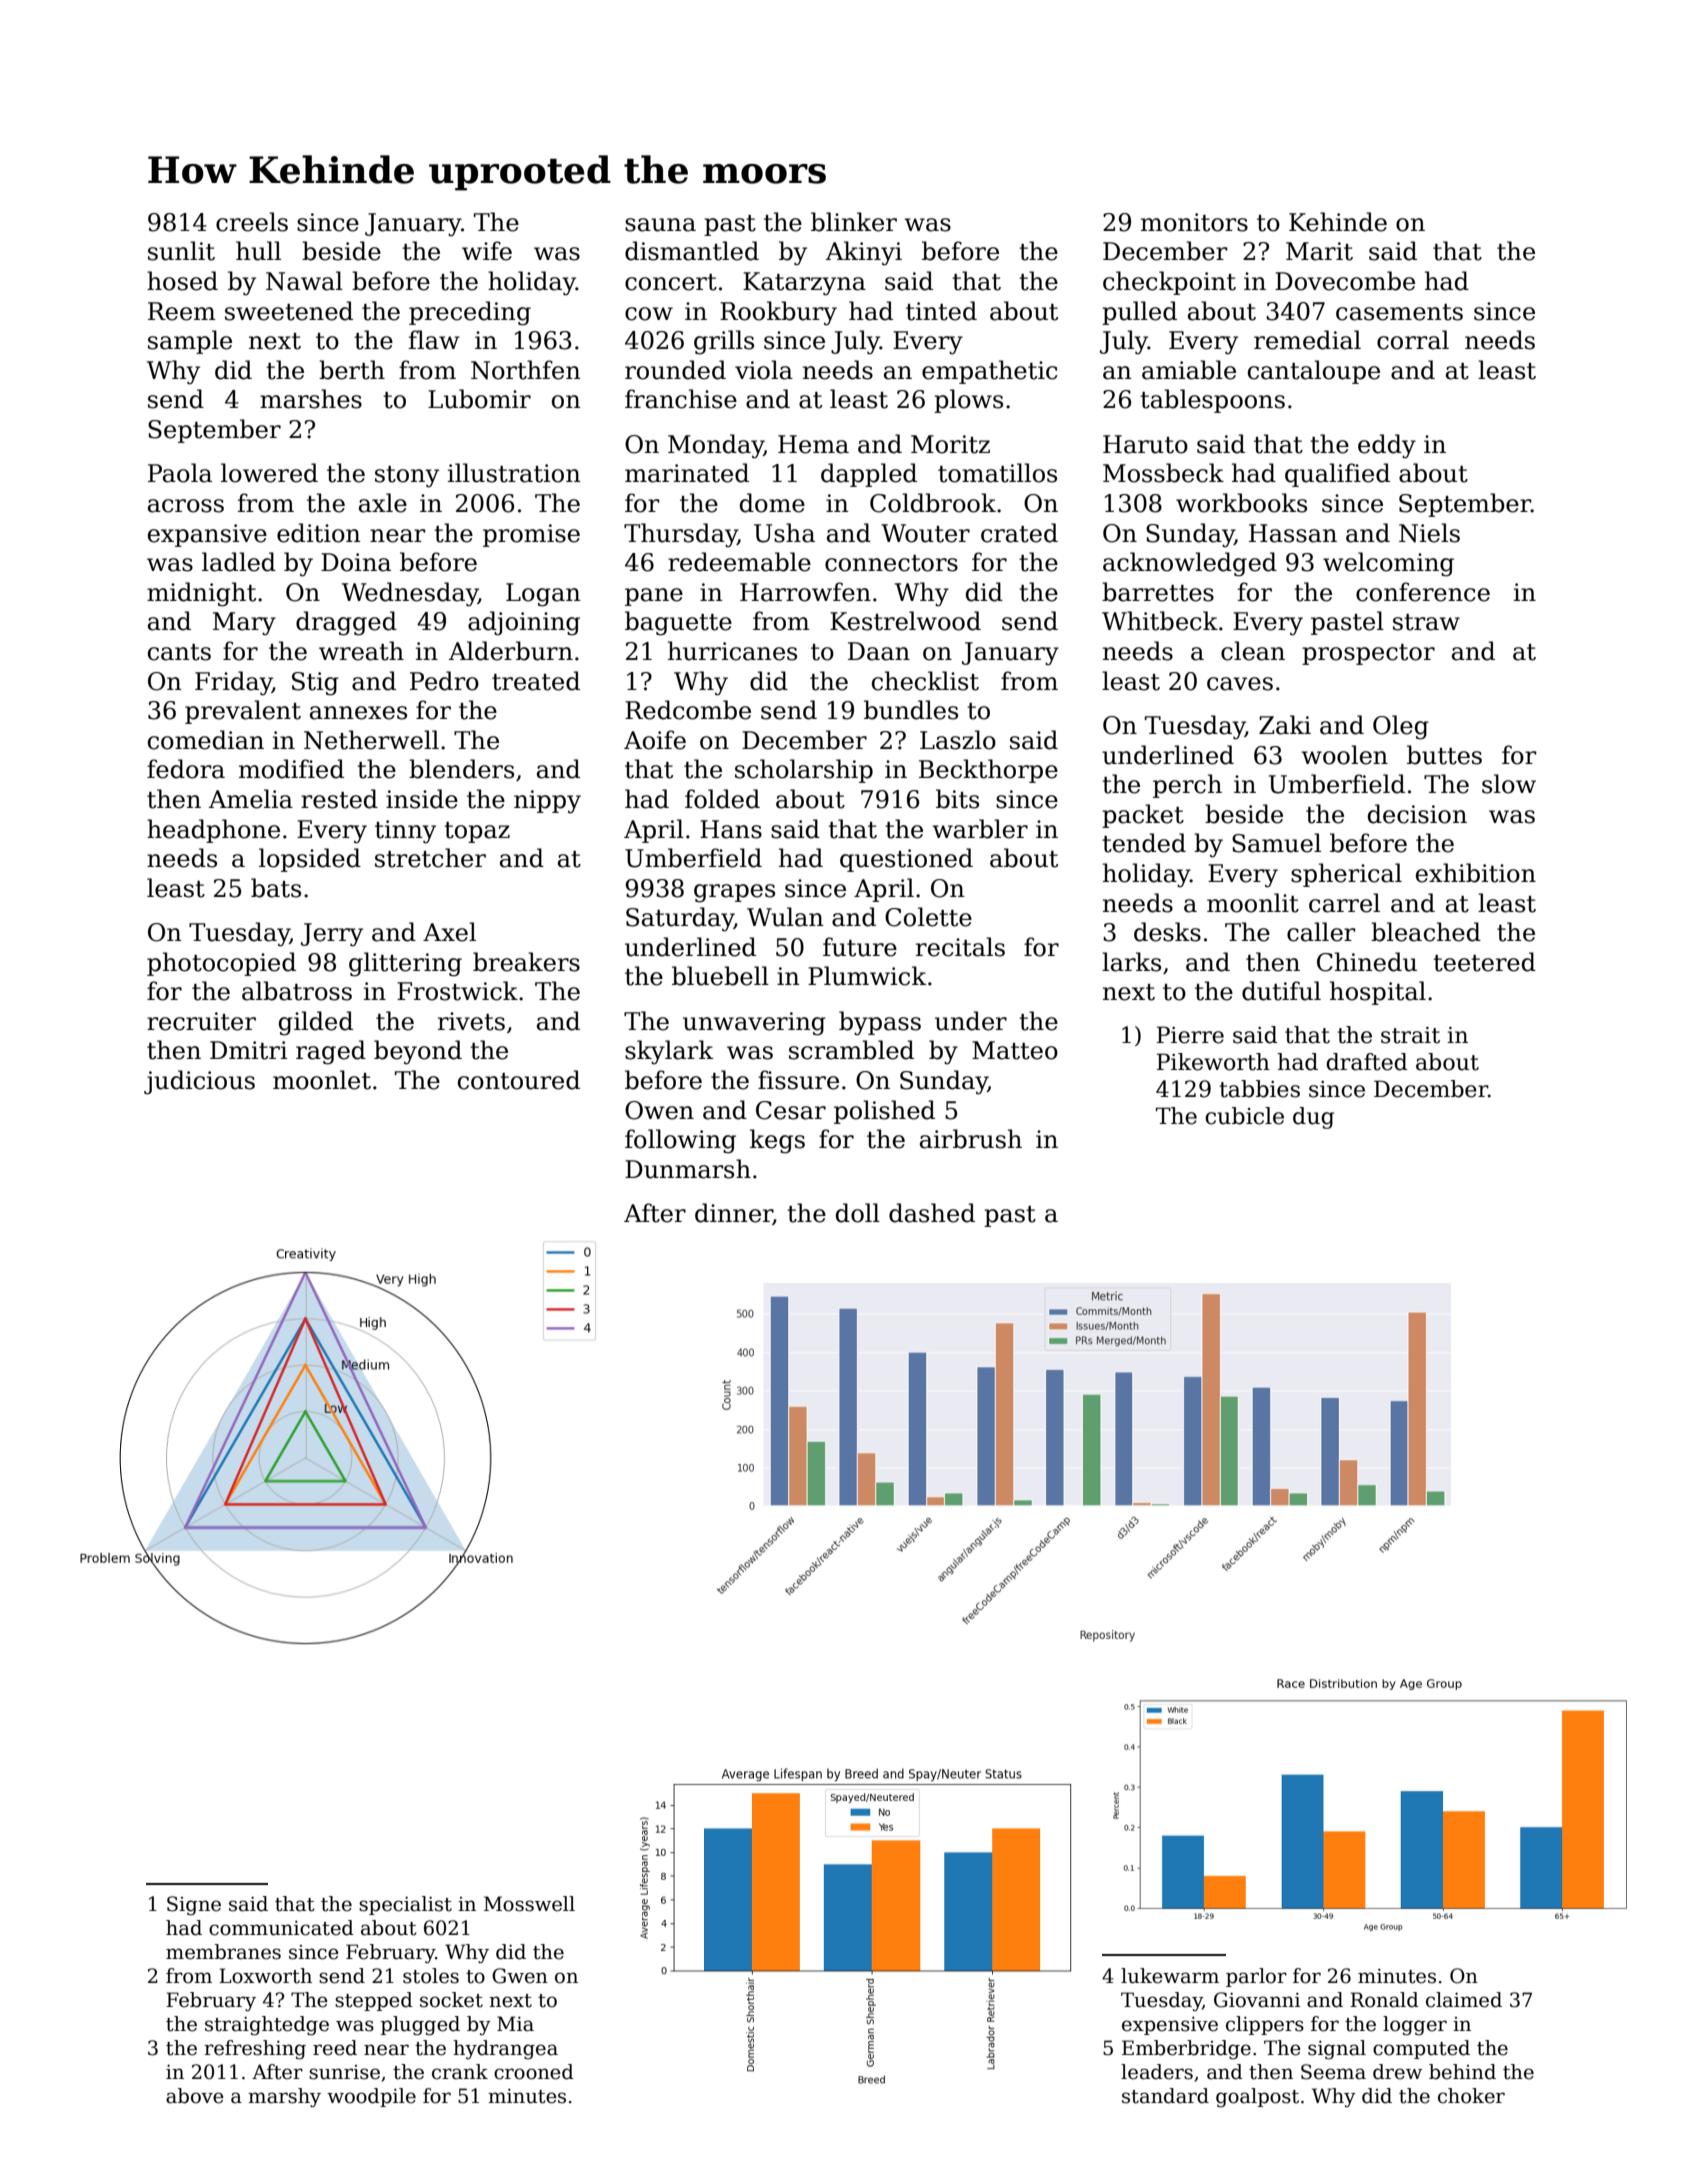  Describe the element at coordinates (322, 1080) in the screenshot. I see `moonlet` at that location.
